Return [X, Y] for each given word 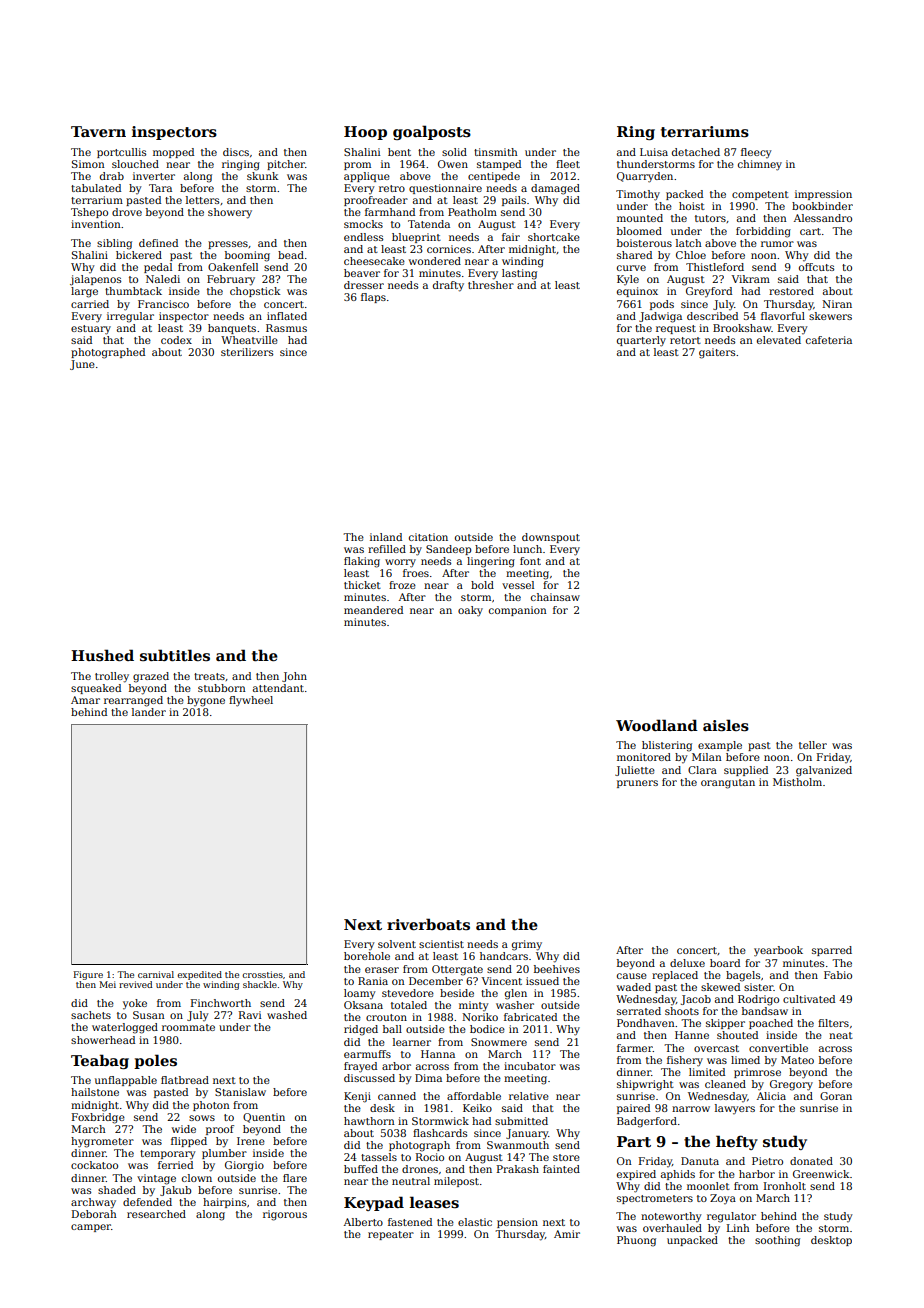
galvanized [824, 771]
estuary [91, 330]
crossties [262, 974]
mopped [173, 153]
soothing [777, 1241]
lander [149, 712]
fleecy [756, 153]
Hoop [365, 133]
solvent [397, 944]
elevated [779, 340]
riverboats [428, 924]
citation [428, 537]
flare [295, 1178]
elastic [475, 1222]
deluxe [687, 963]
